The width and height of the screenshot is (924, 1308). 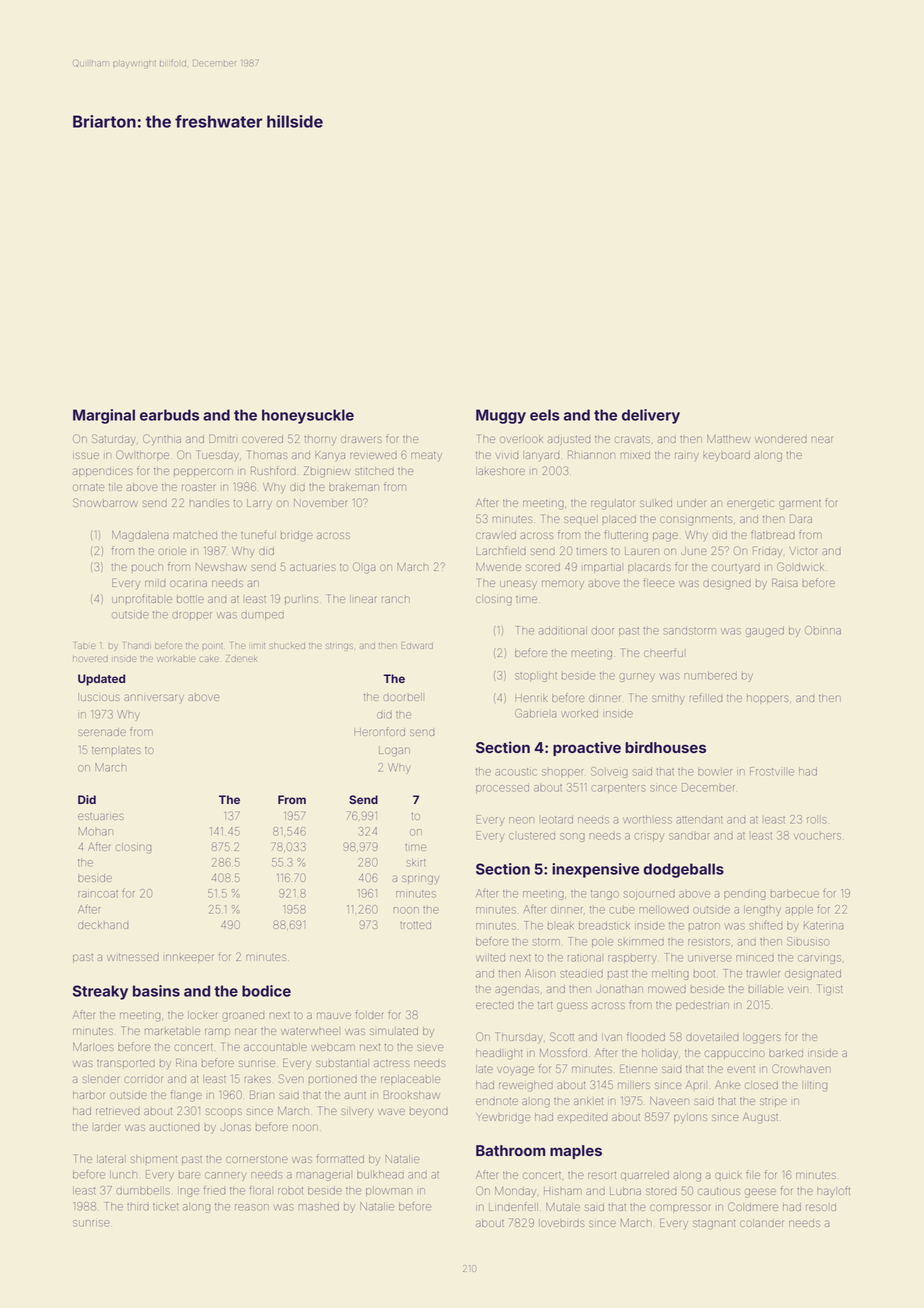 What do you see at coordinates (103, 472) in the screenshot?
I see `appendices` at bounding box center [103, 472].
